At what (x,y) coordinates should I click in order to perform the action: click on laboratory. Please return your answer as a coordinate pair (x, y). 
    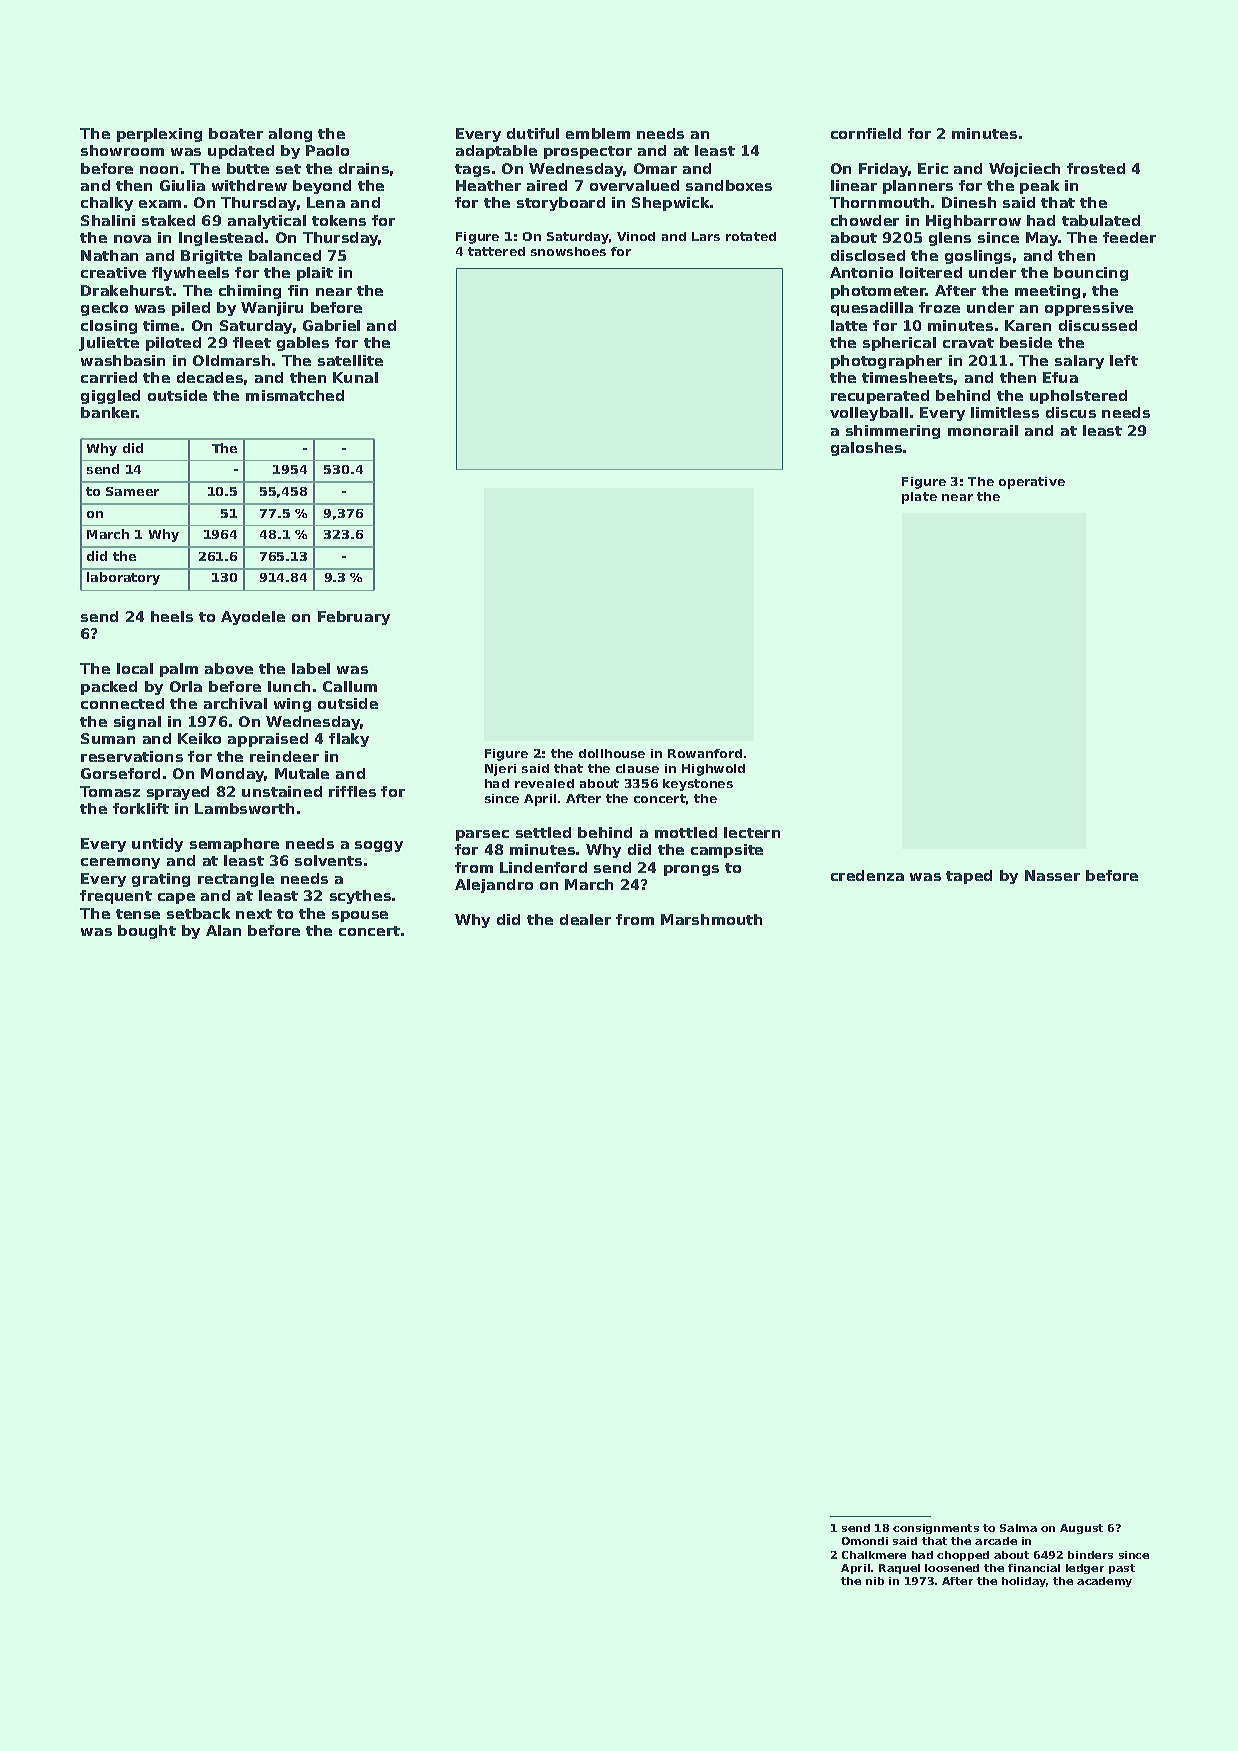
    Looking at the image, I should click on (123, 578).
